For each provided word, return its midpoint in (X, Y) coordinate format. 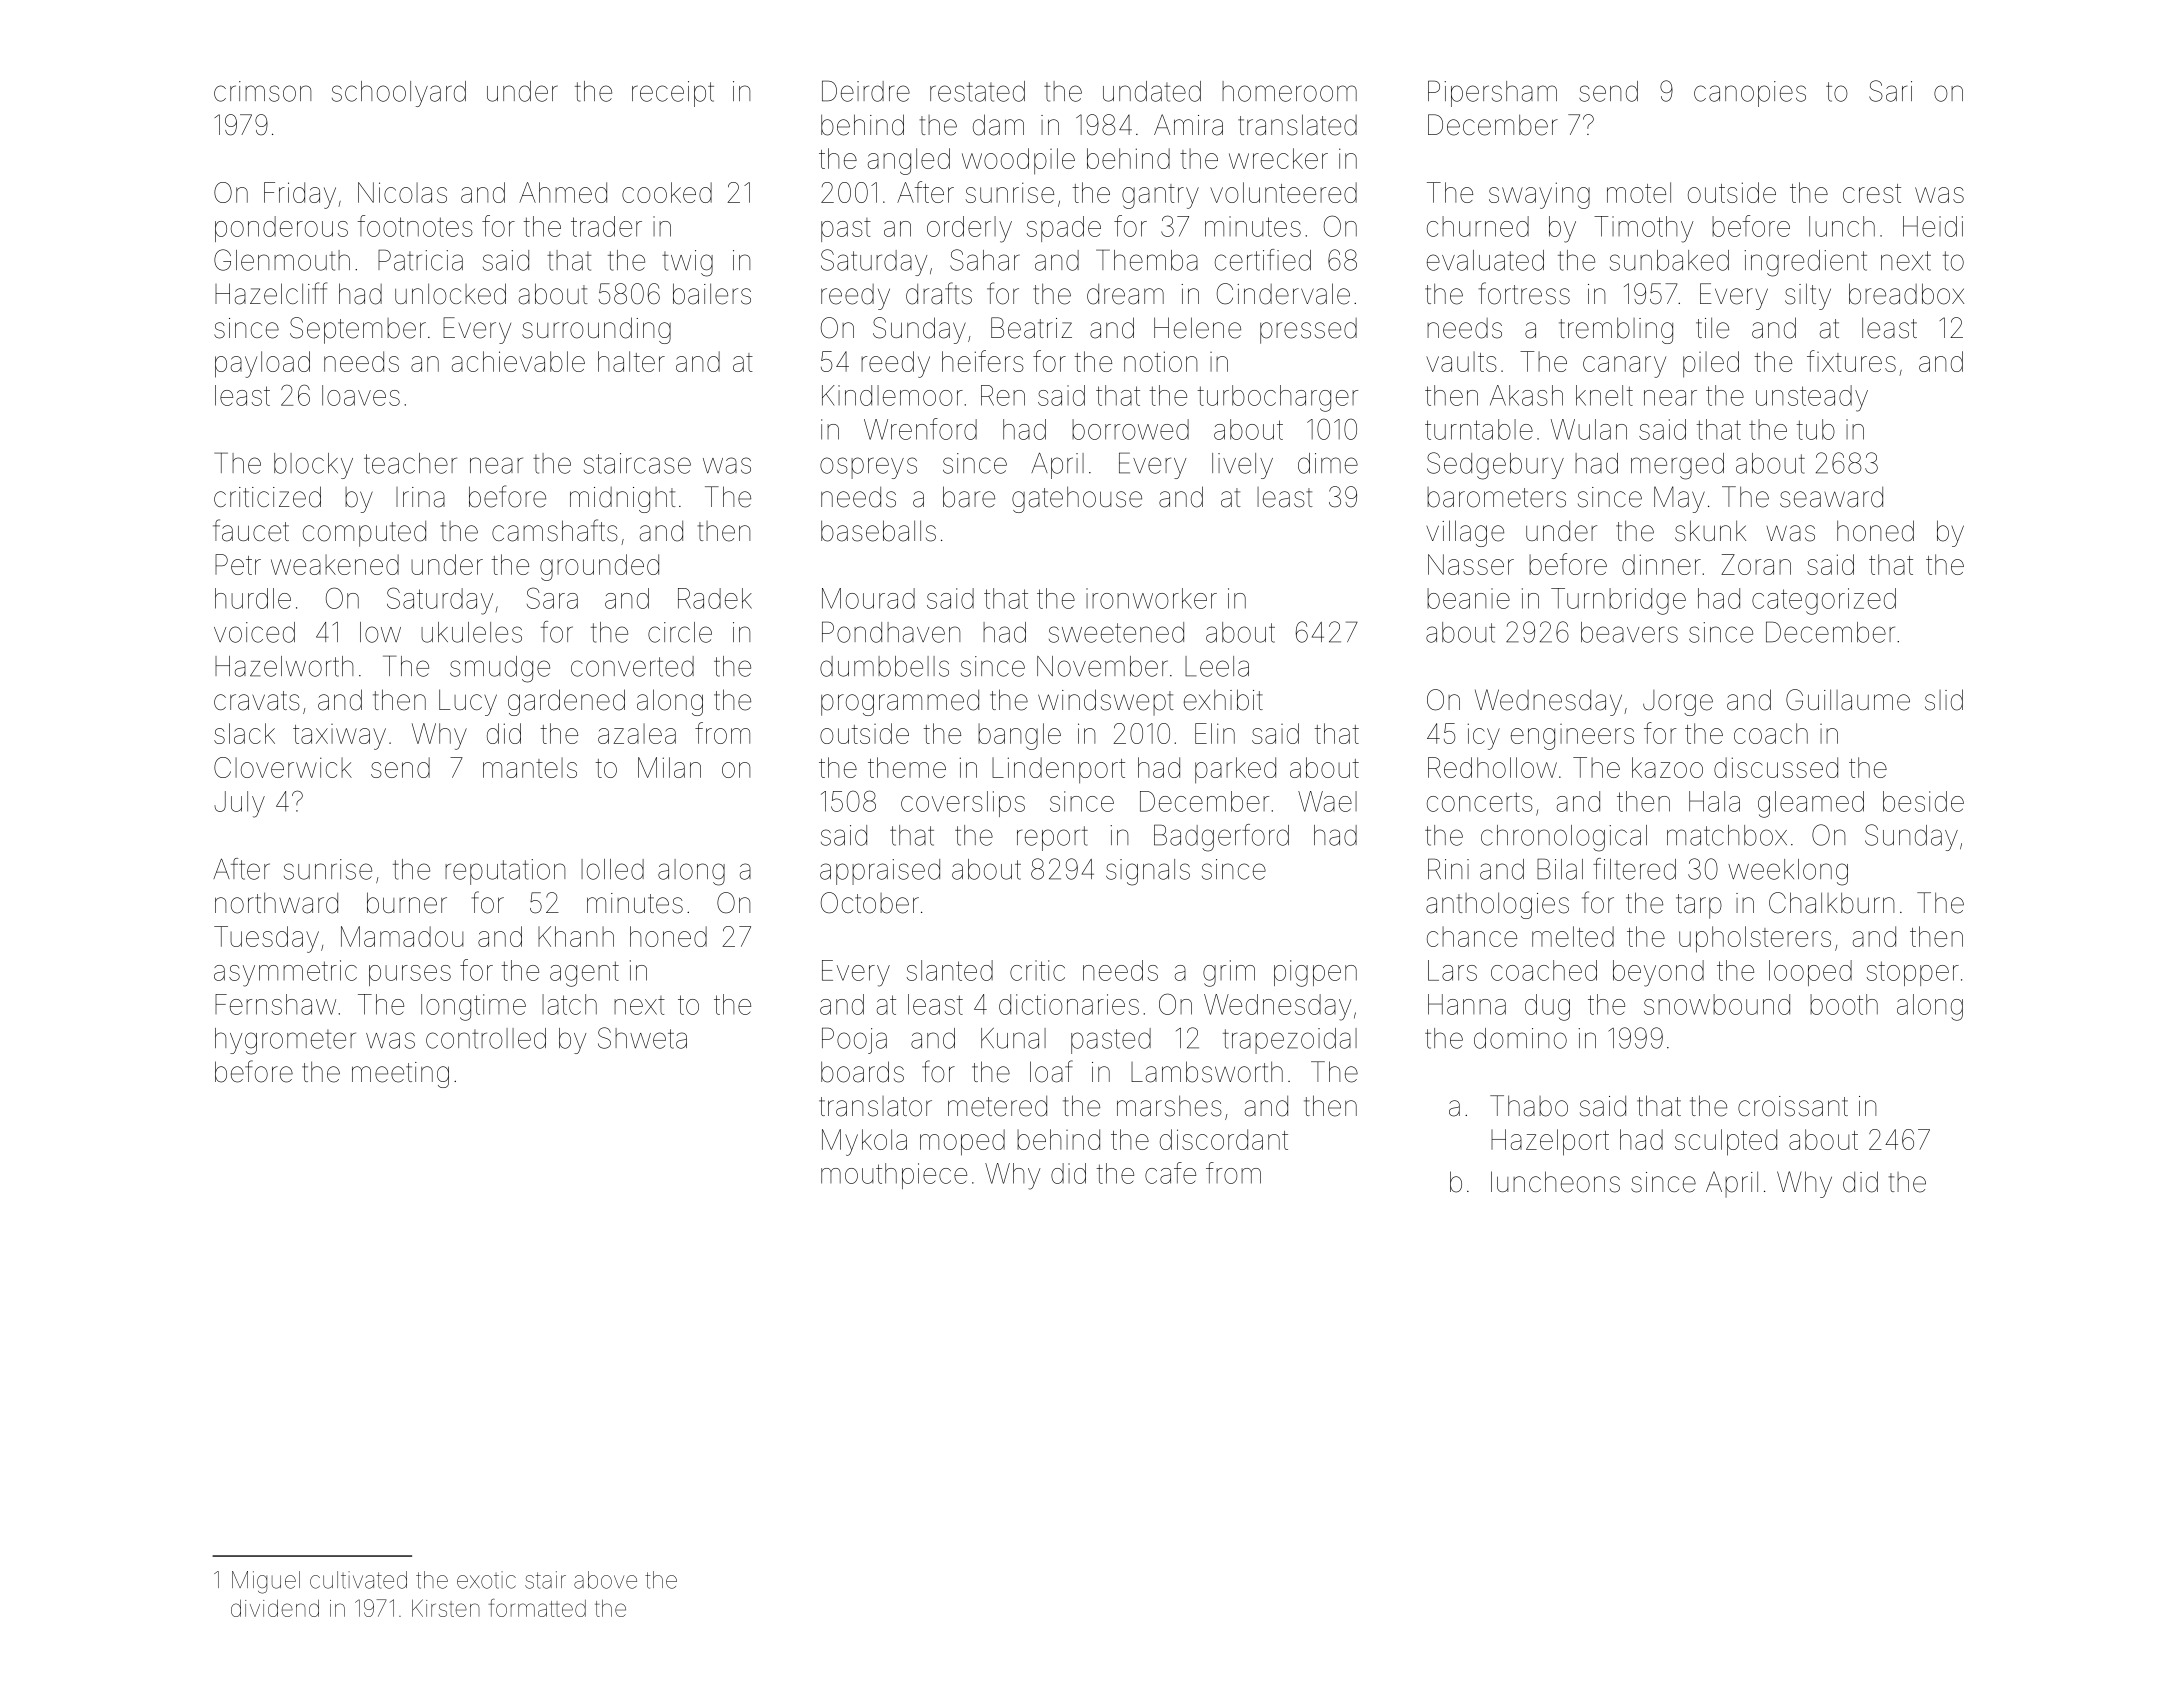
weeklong (1788, 872)
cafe (1170, 1173)
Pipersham (1492, 93)
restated (977, 91)
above (605, 1580)
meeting (400, 1075)
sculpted (1726, 1142)
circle (680, 632)
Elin (1215, 733)
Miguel (266, 1582)
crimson (262, 91)
